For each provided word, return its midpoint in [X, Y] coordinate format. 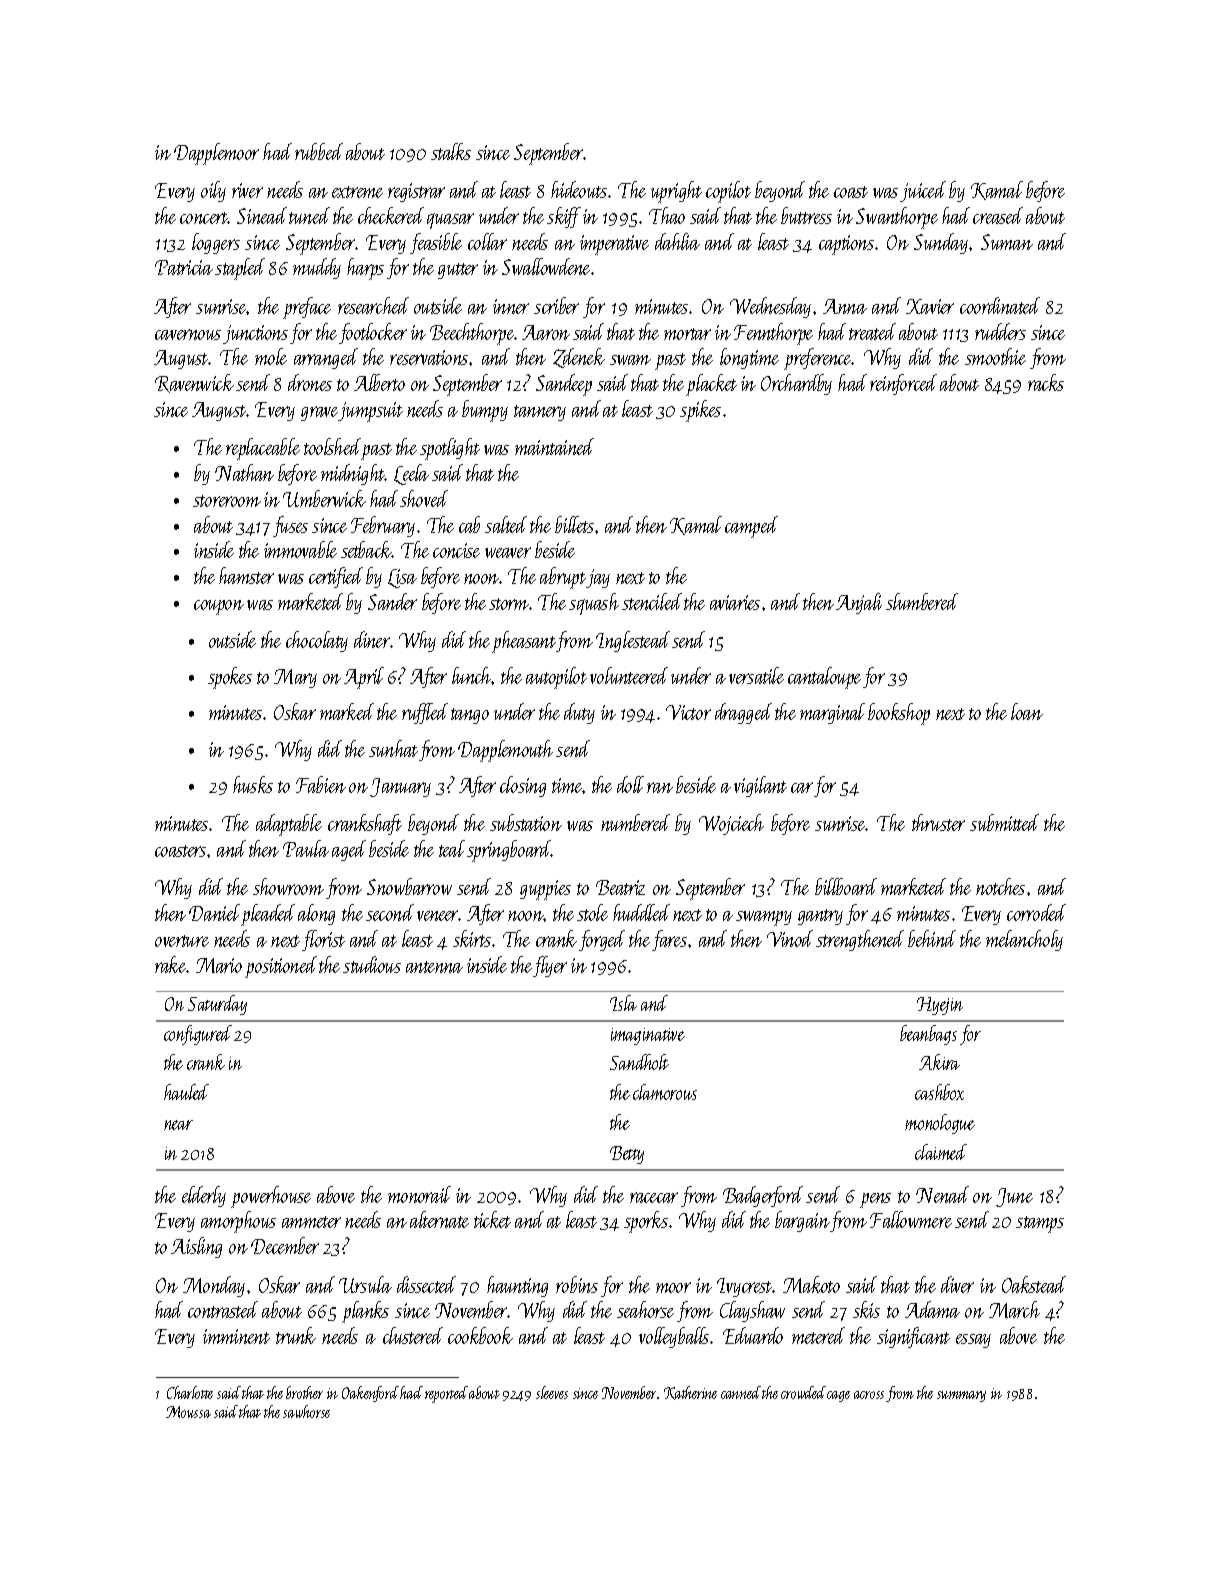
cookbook [480, 1335]
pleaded [268, 915]
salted [506, 524]
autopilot [556, 678]
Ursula [365, 1284]
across [869, 1395]
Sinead [262, 215]
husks [253, 784]
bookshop [899, 714]
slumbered [922, 601]
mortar [687, 334]
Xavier [930, 306]
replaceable [263, 449]
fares [669, 940]
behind [932, 938]
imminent [236, 1336]
